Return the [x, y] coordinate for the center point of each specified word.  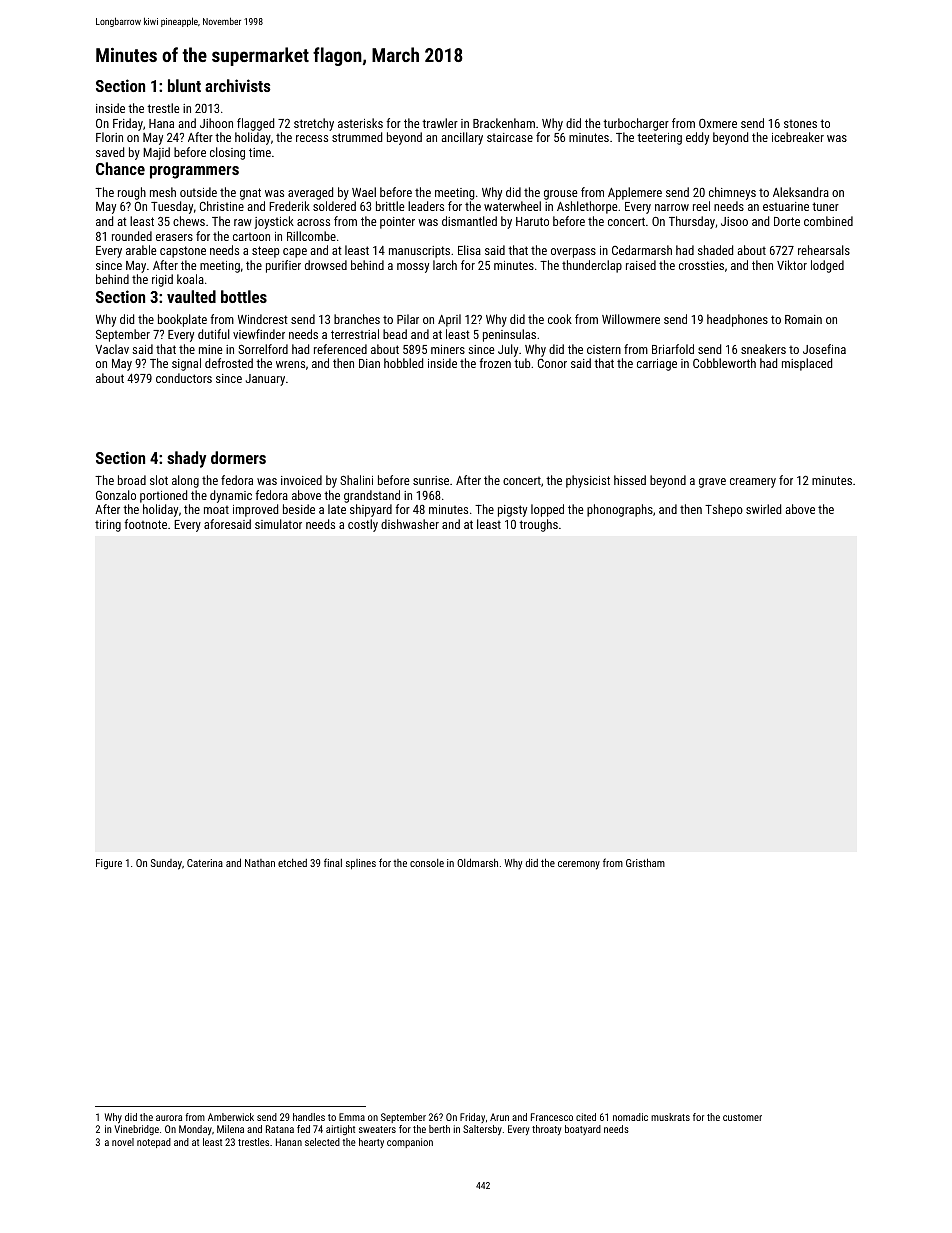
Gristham [645, 862]
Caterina [205, 863]
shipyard [371, 510]
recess [312, 138]
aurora [169, 1118]
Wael [364, 192]
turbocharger [636, 124]
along [185, 481]
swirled [763, 509]
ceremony [579, 865]
